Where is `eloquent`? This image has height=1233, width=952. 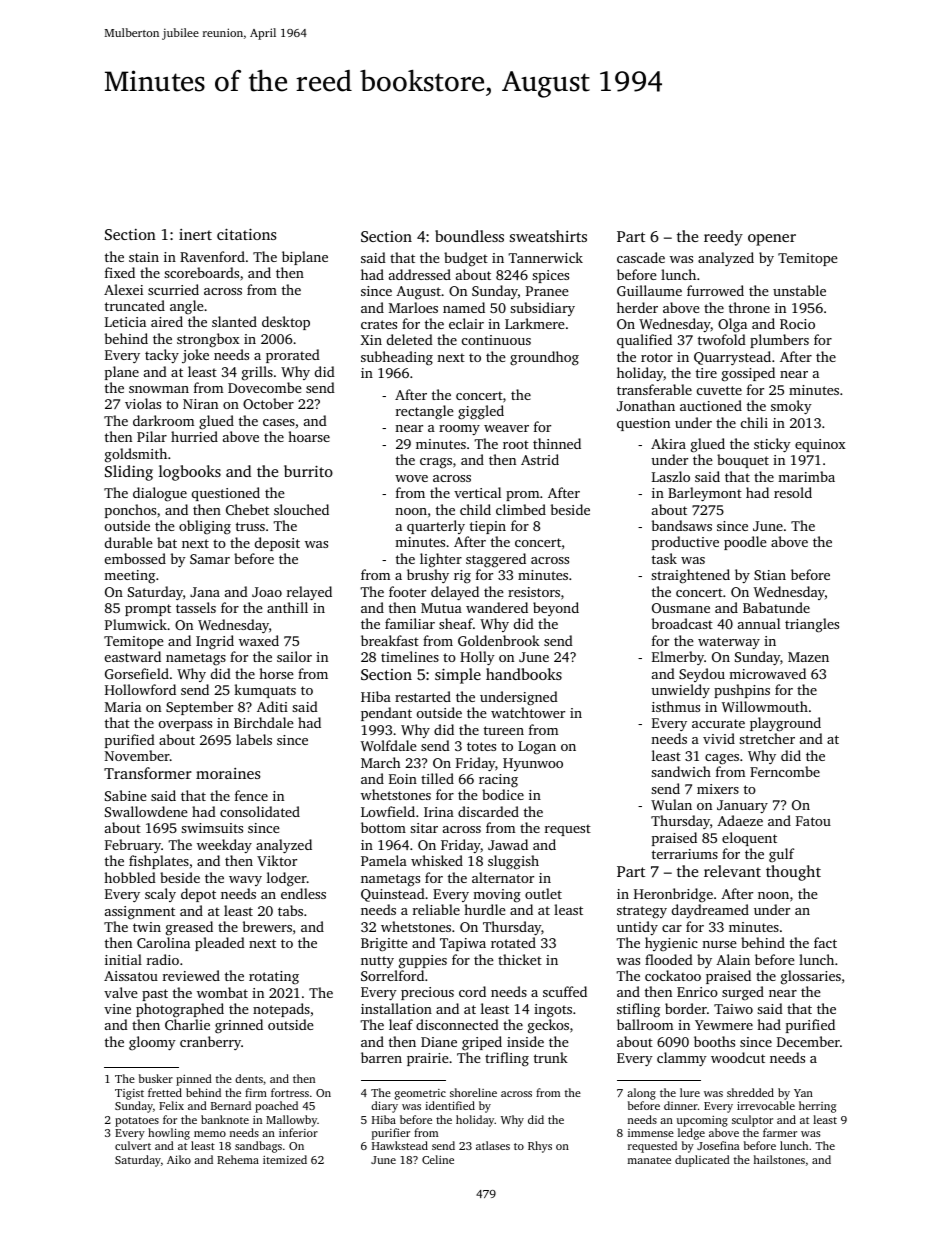 eloquent is located at coordinates (749, 839).
